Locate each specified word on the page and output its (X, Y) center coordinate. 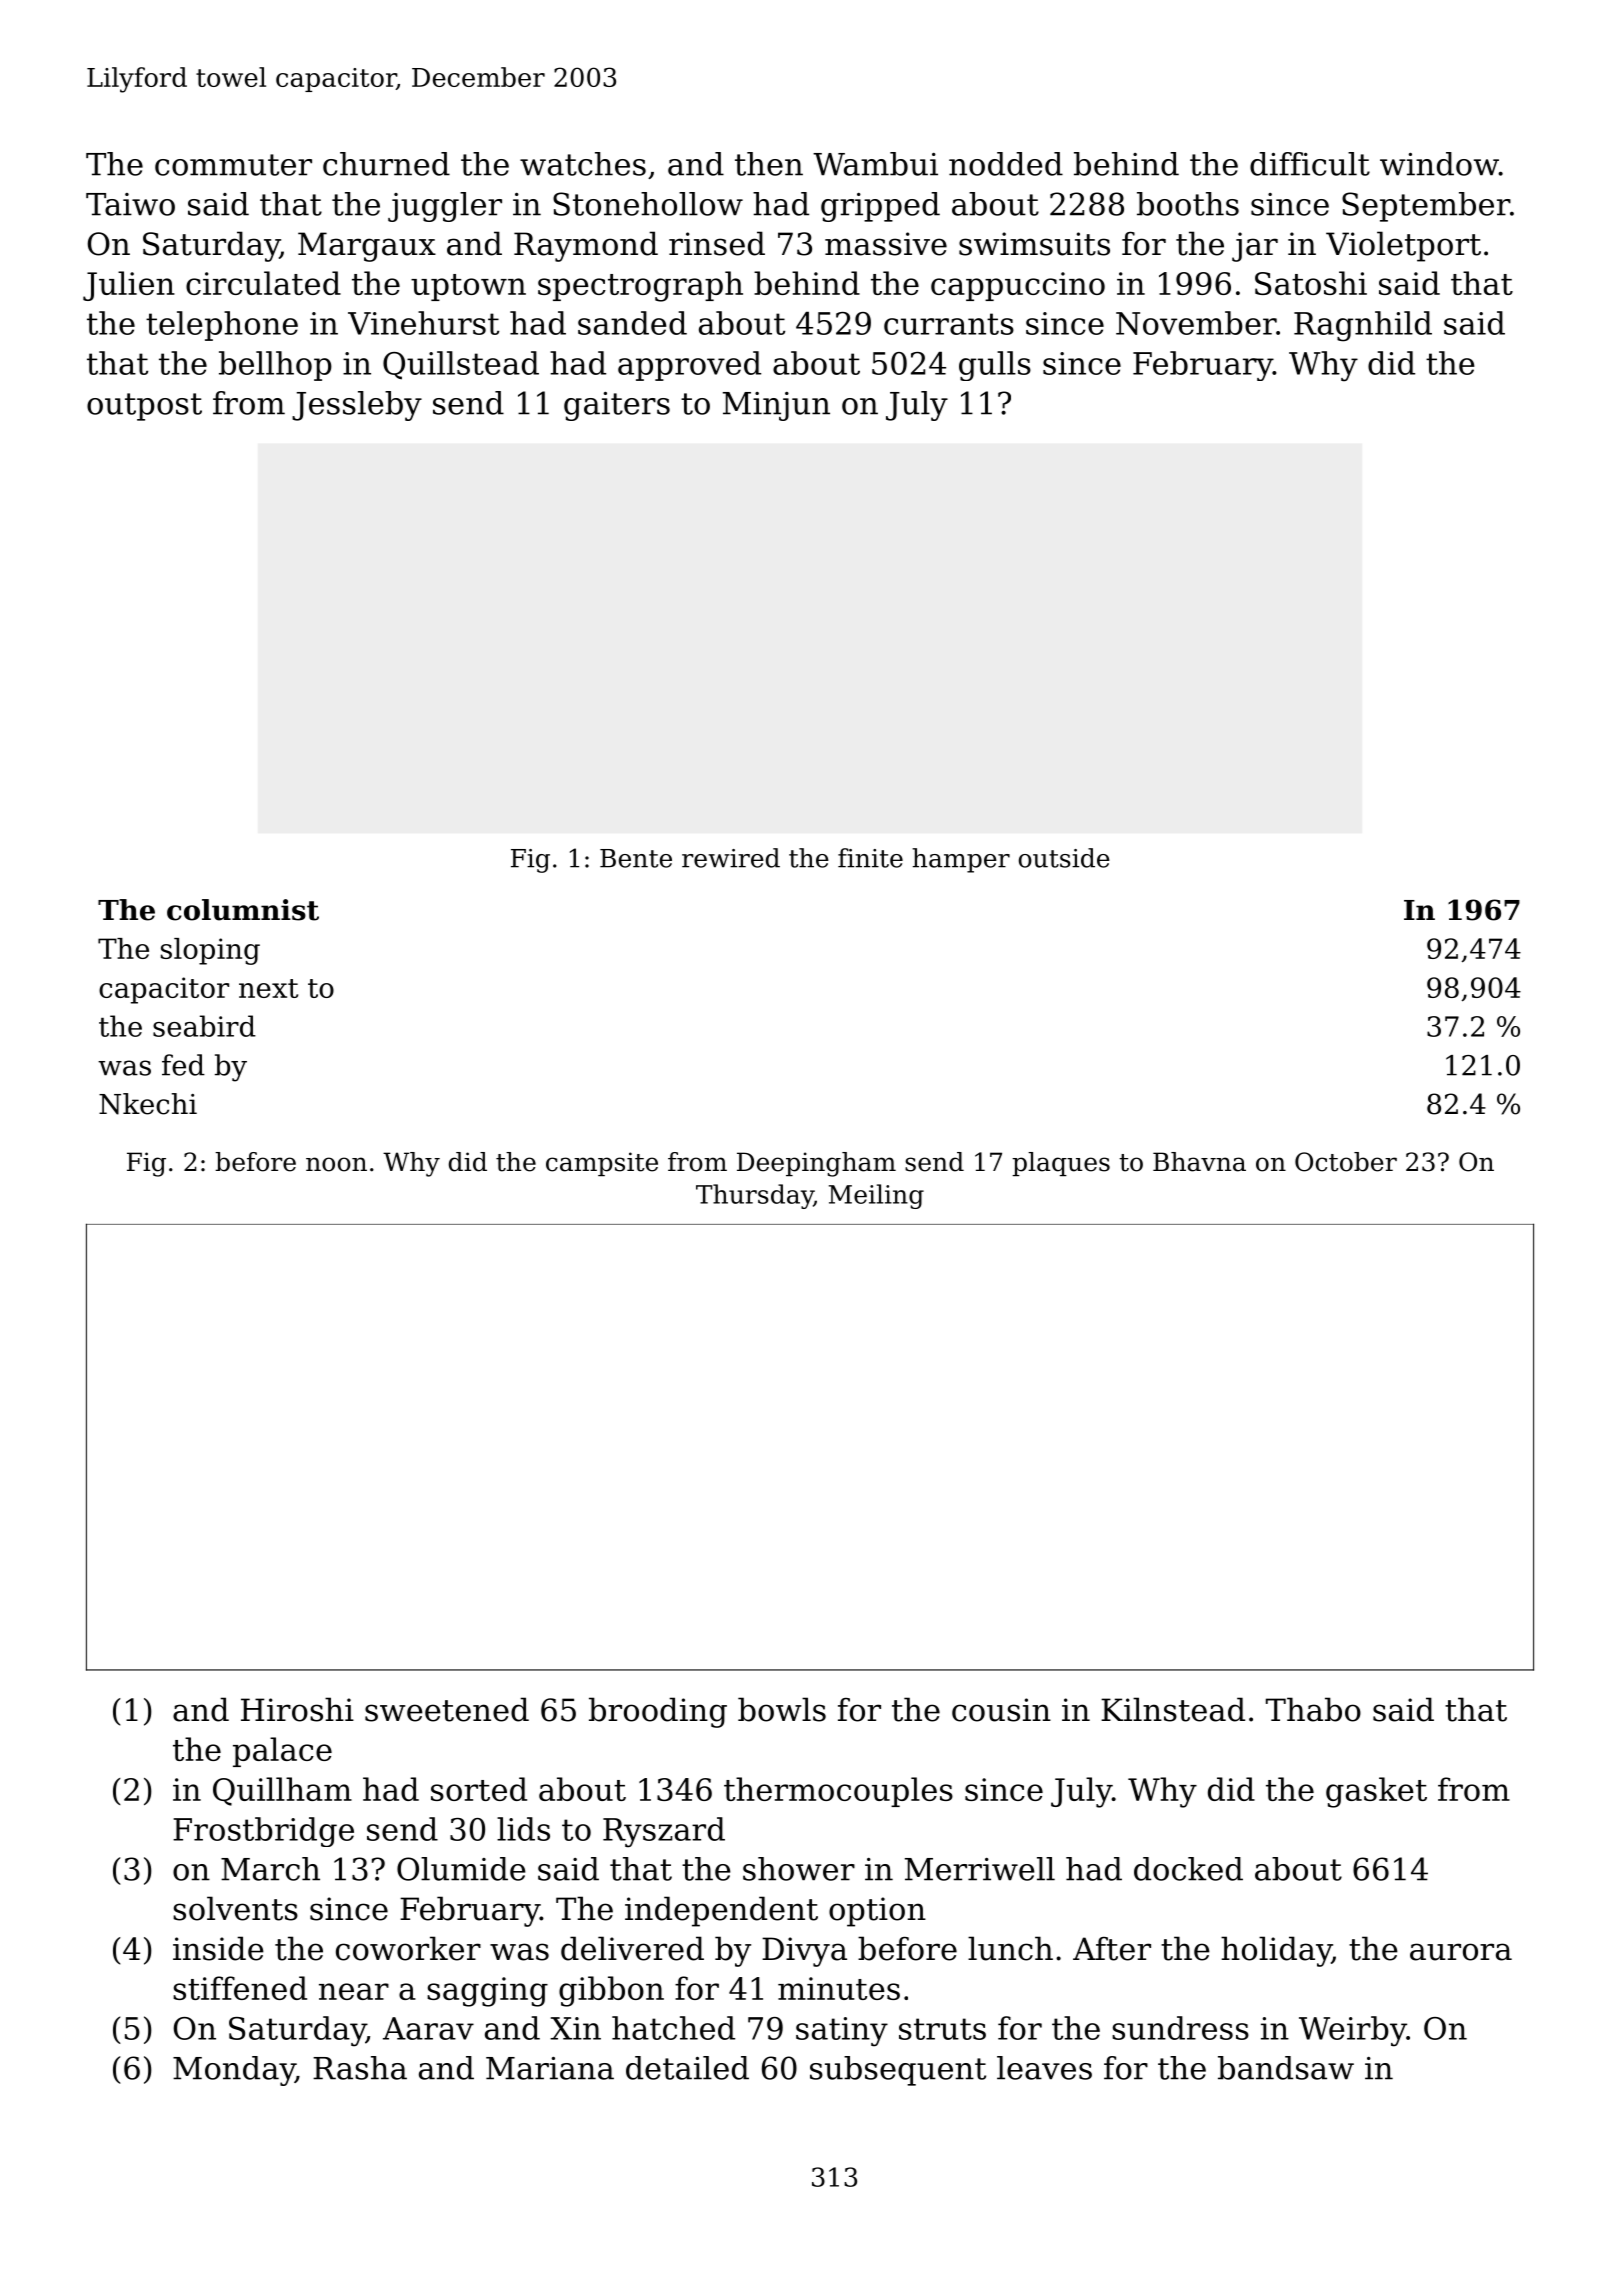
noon (336, 1164)
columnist (243, 910)
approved (689, 366)
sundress (1180, 2028)
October (1346, 1162)
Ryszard (664, 1832)
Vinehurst (423, 323)
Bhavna (1199, 1162)
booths (1188, 204)
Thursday (755, 1196)
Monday (234, 2071)
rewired (731, 858)
